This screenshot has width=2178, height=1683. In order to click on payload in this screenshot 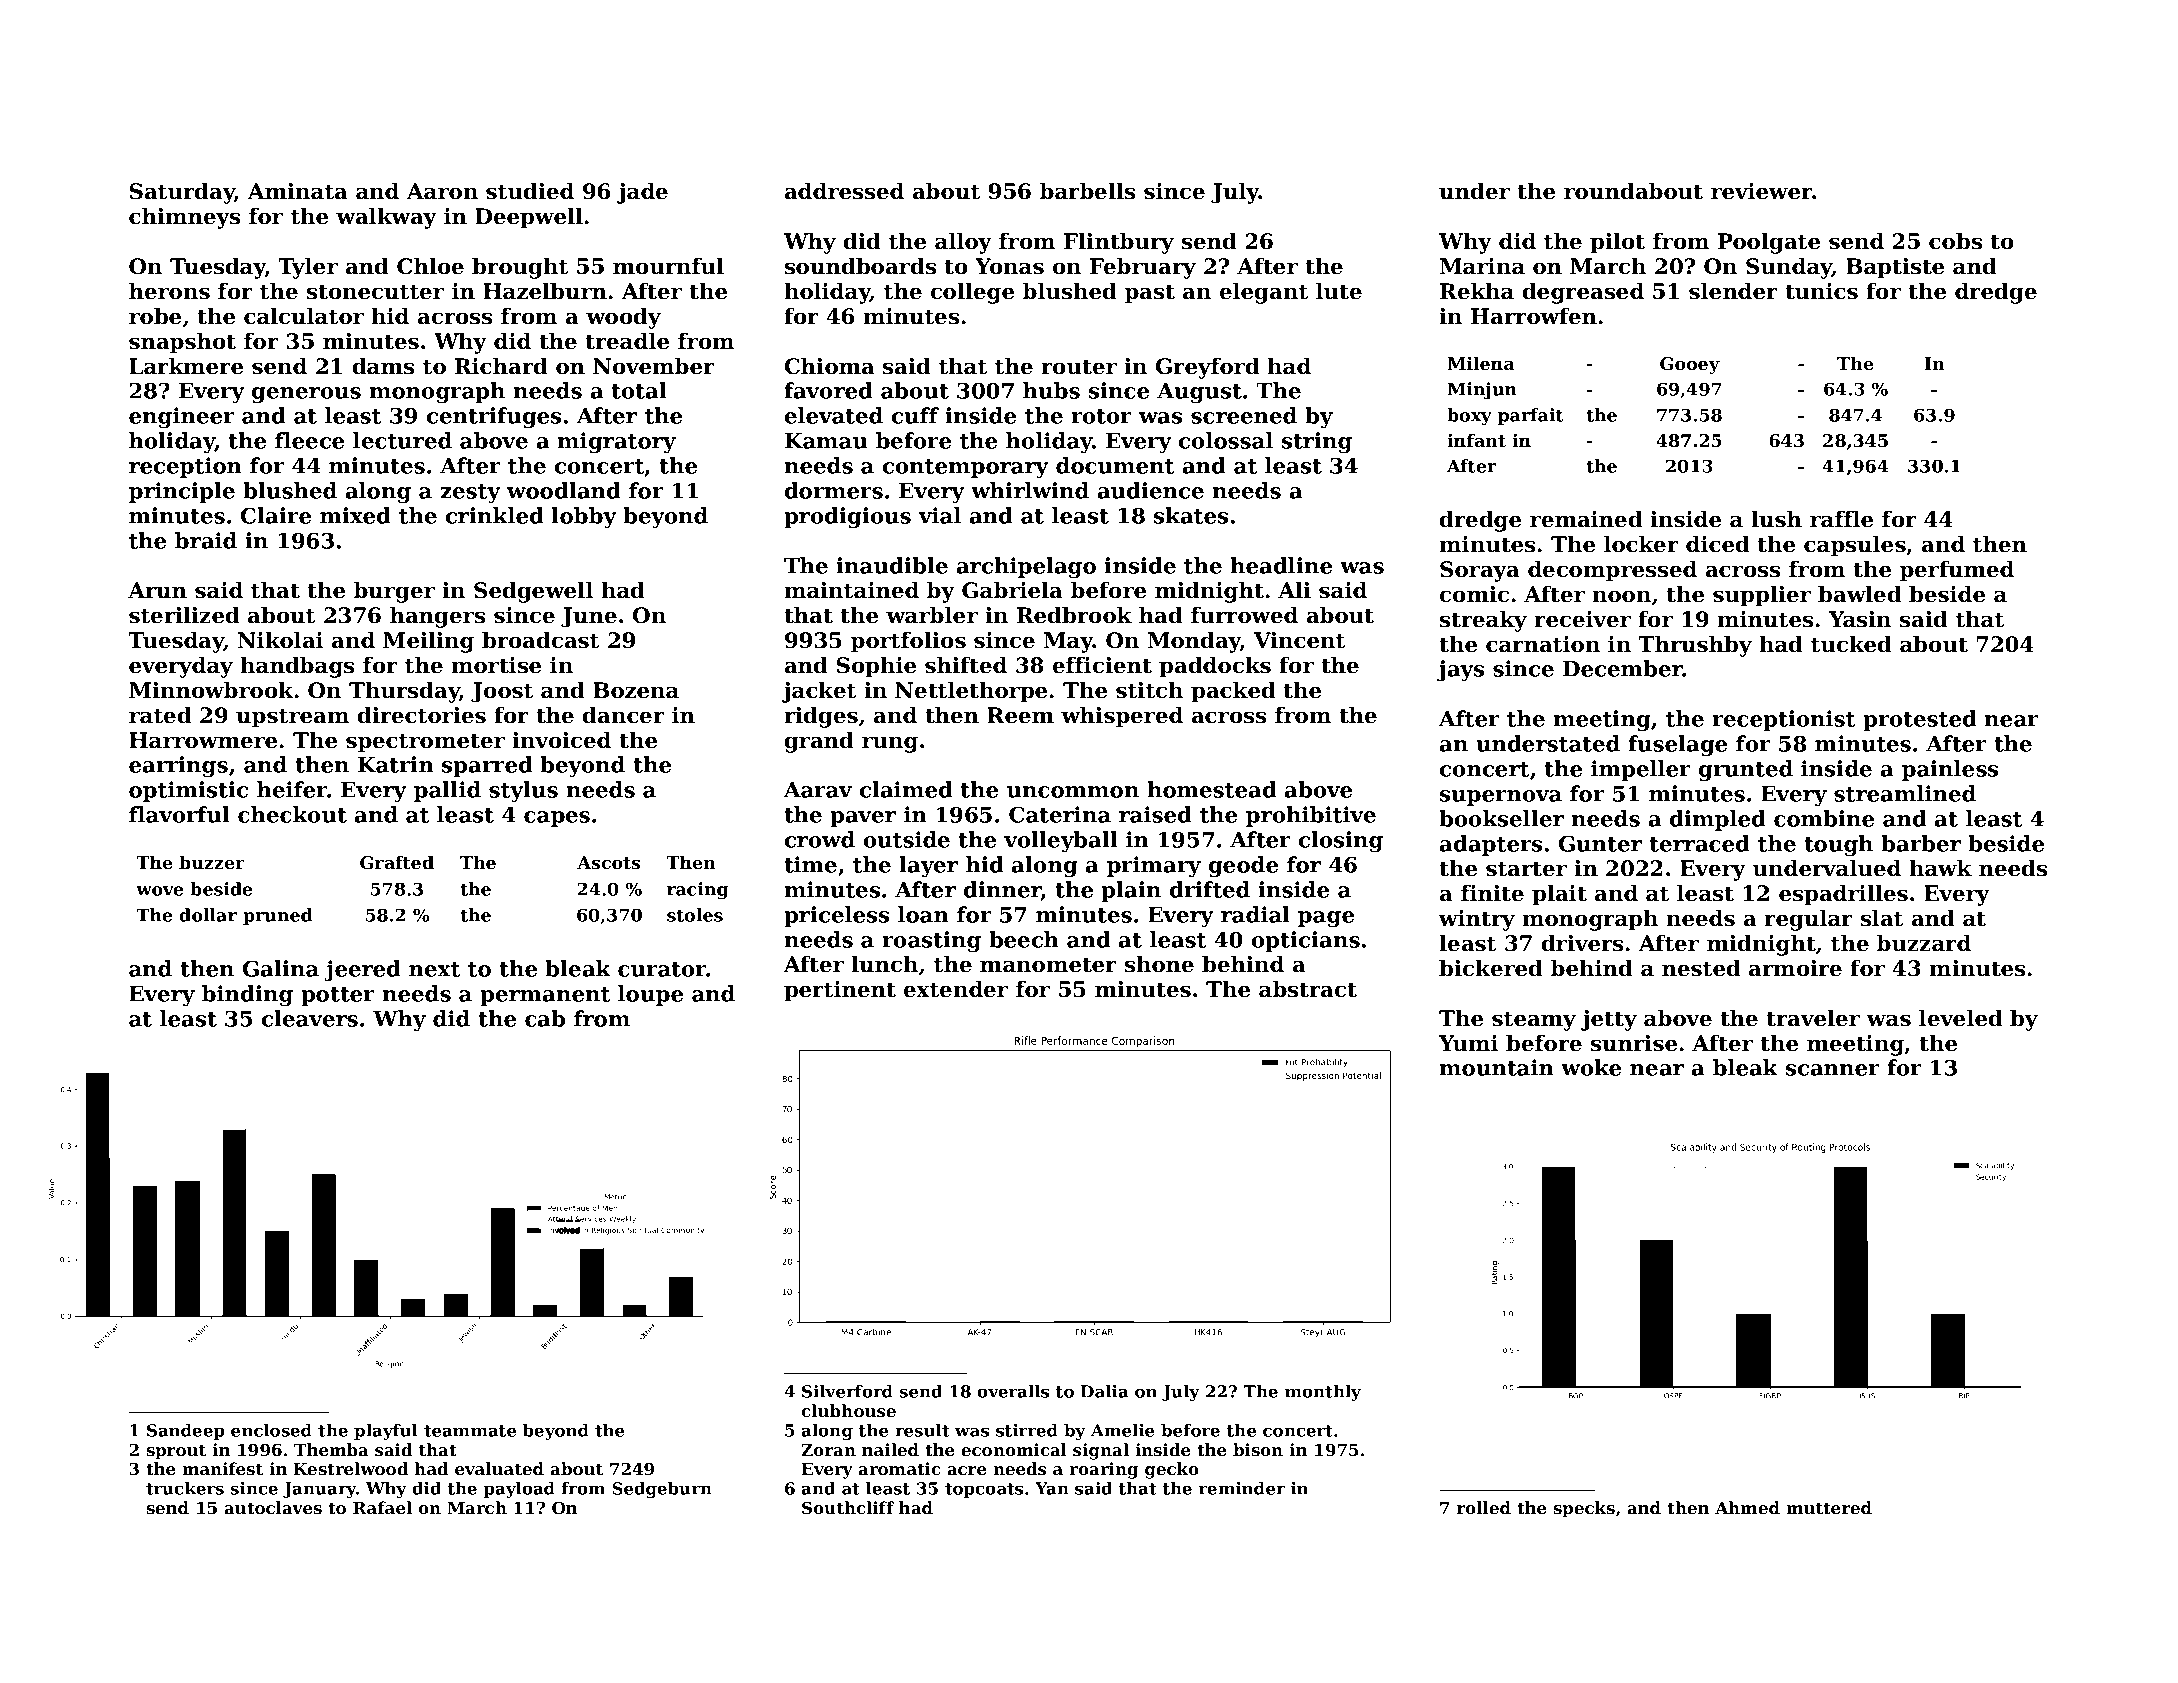, I will do `click(519, 1490)`.
